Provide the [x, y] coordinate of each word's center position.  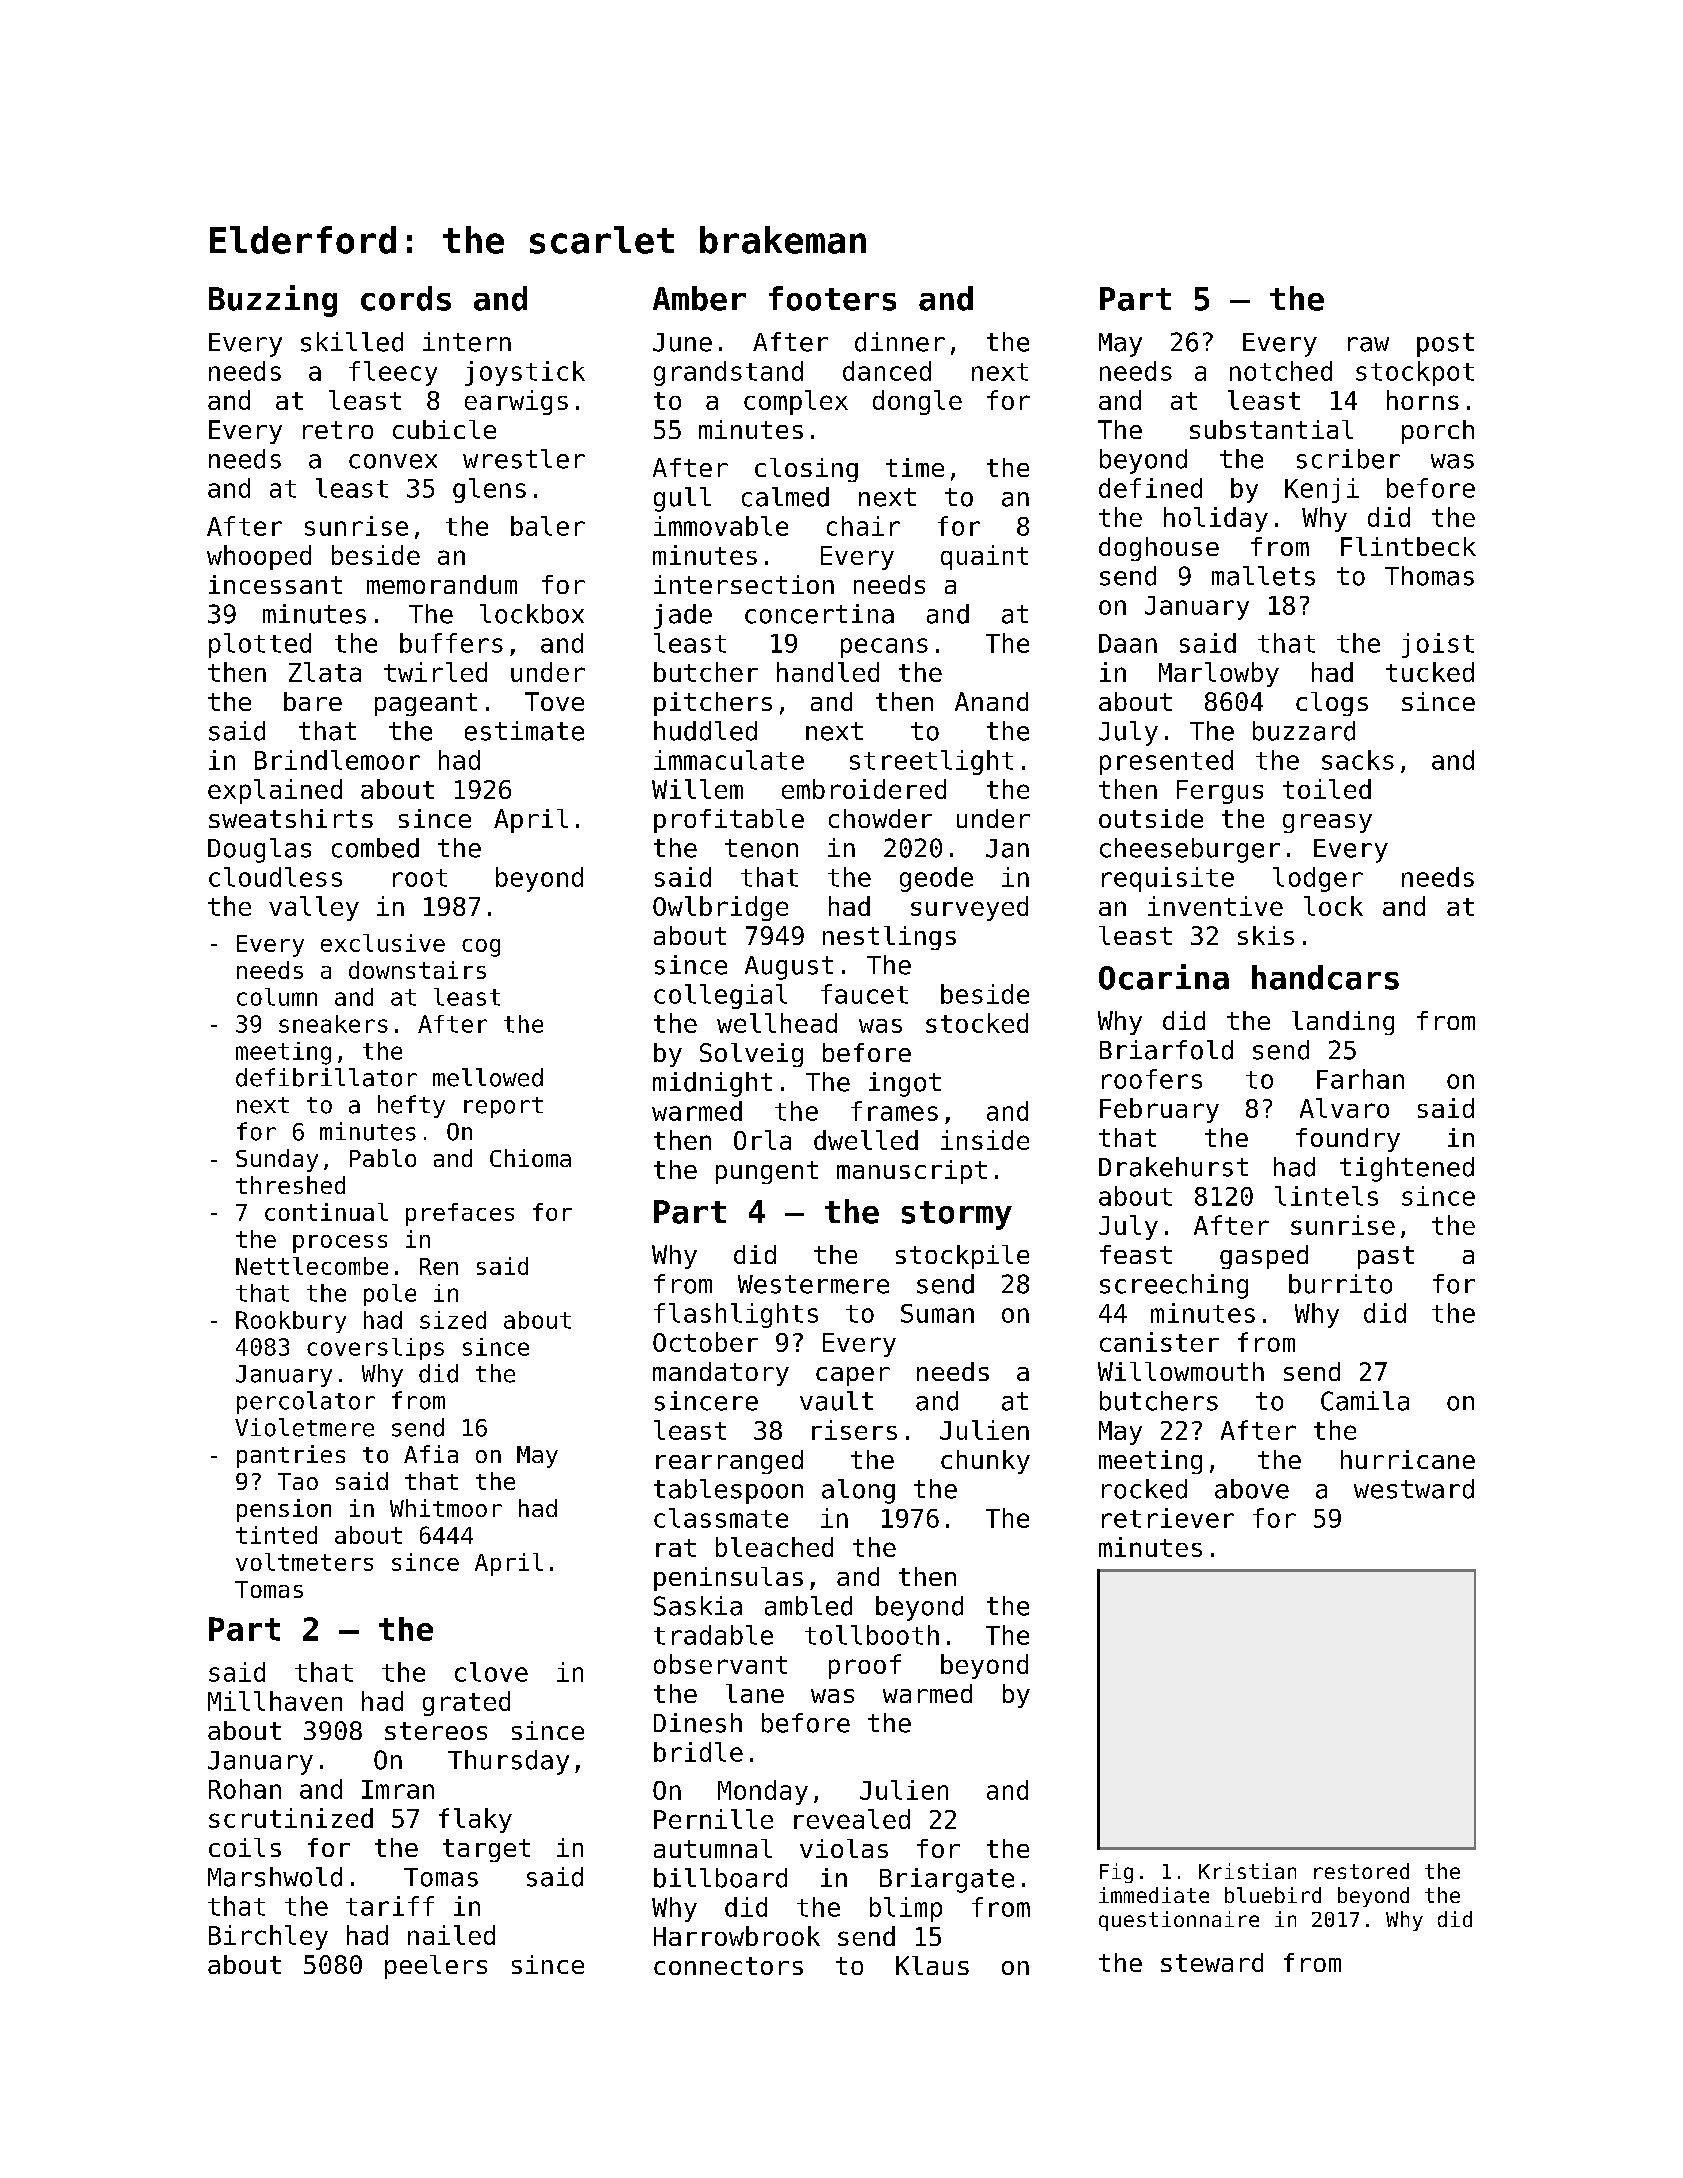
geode [936, 879]
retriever [1168, 1518]
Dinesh [698, 1723]
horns [1423, 400]
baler [548, 526]
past [1386, 1257]
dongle [917, 402]
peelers [436, 1967]
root [420, 878]
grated [466, 1703]
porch [1438, 432]
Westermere [813, 1284]
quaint [984, 557]
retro [338, 430]
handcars [1325, 977]
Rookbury [291, 1322]
